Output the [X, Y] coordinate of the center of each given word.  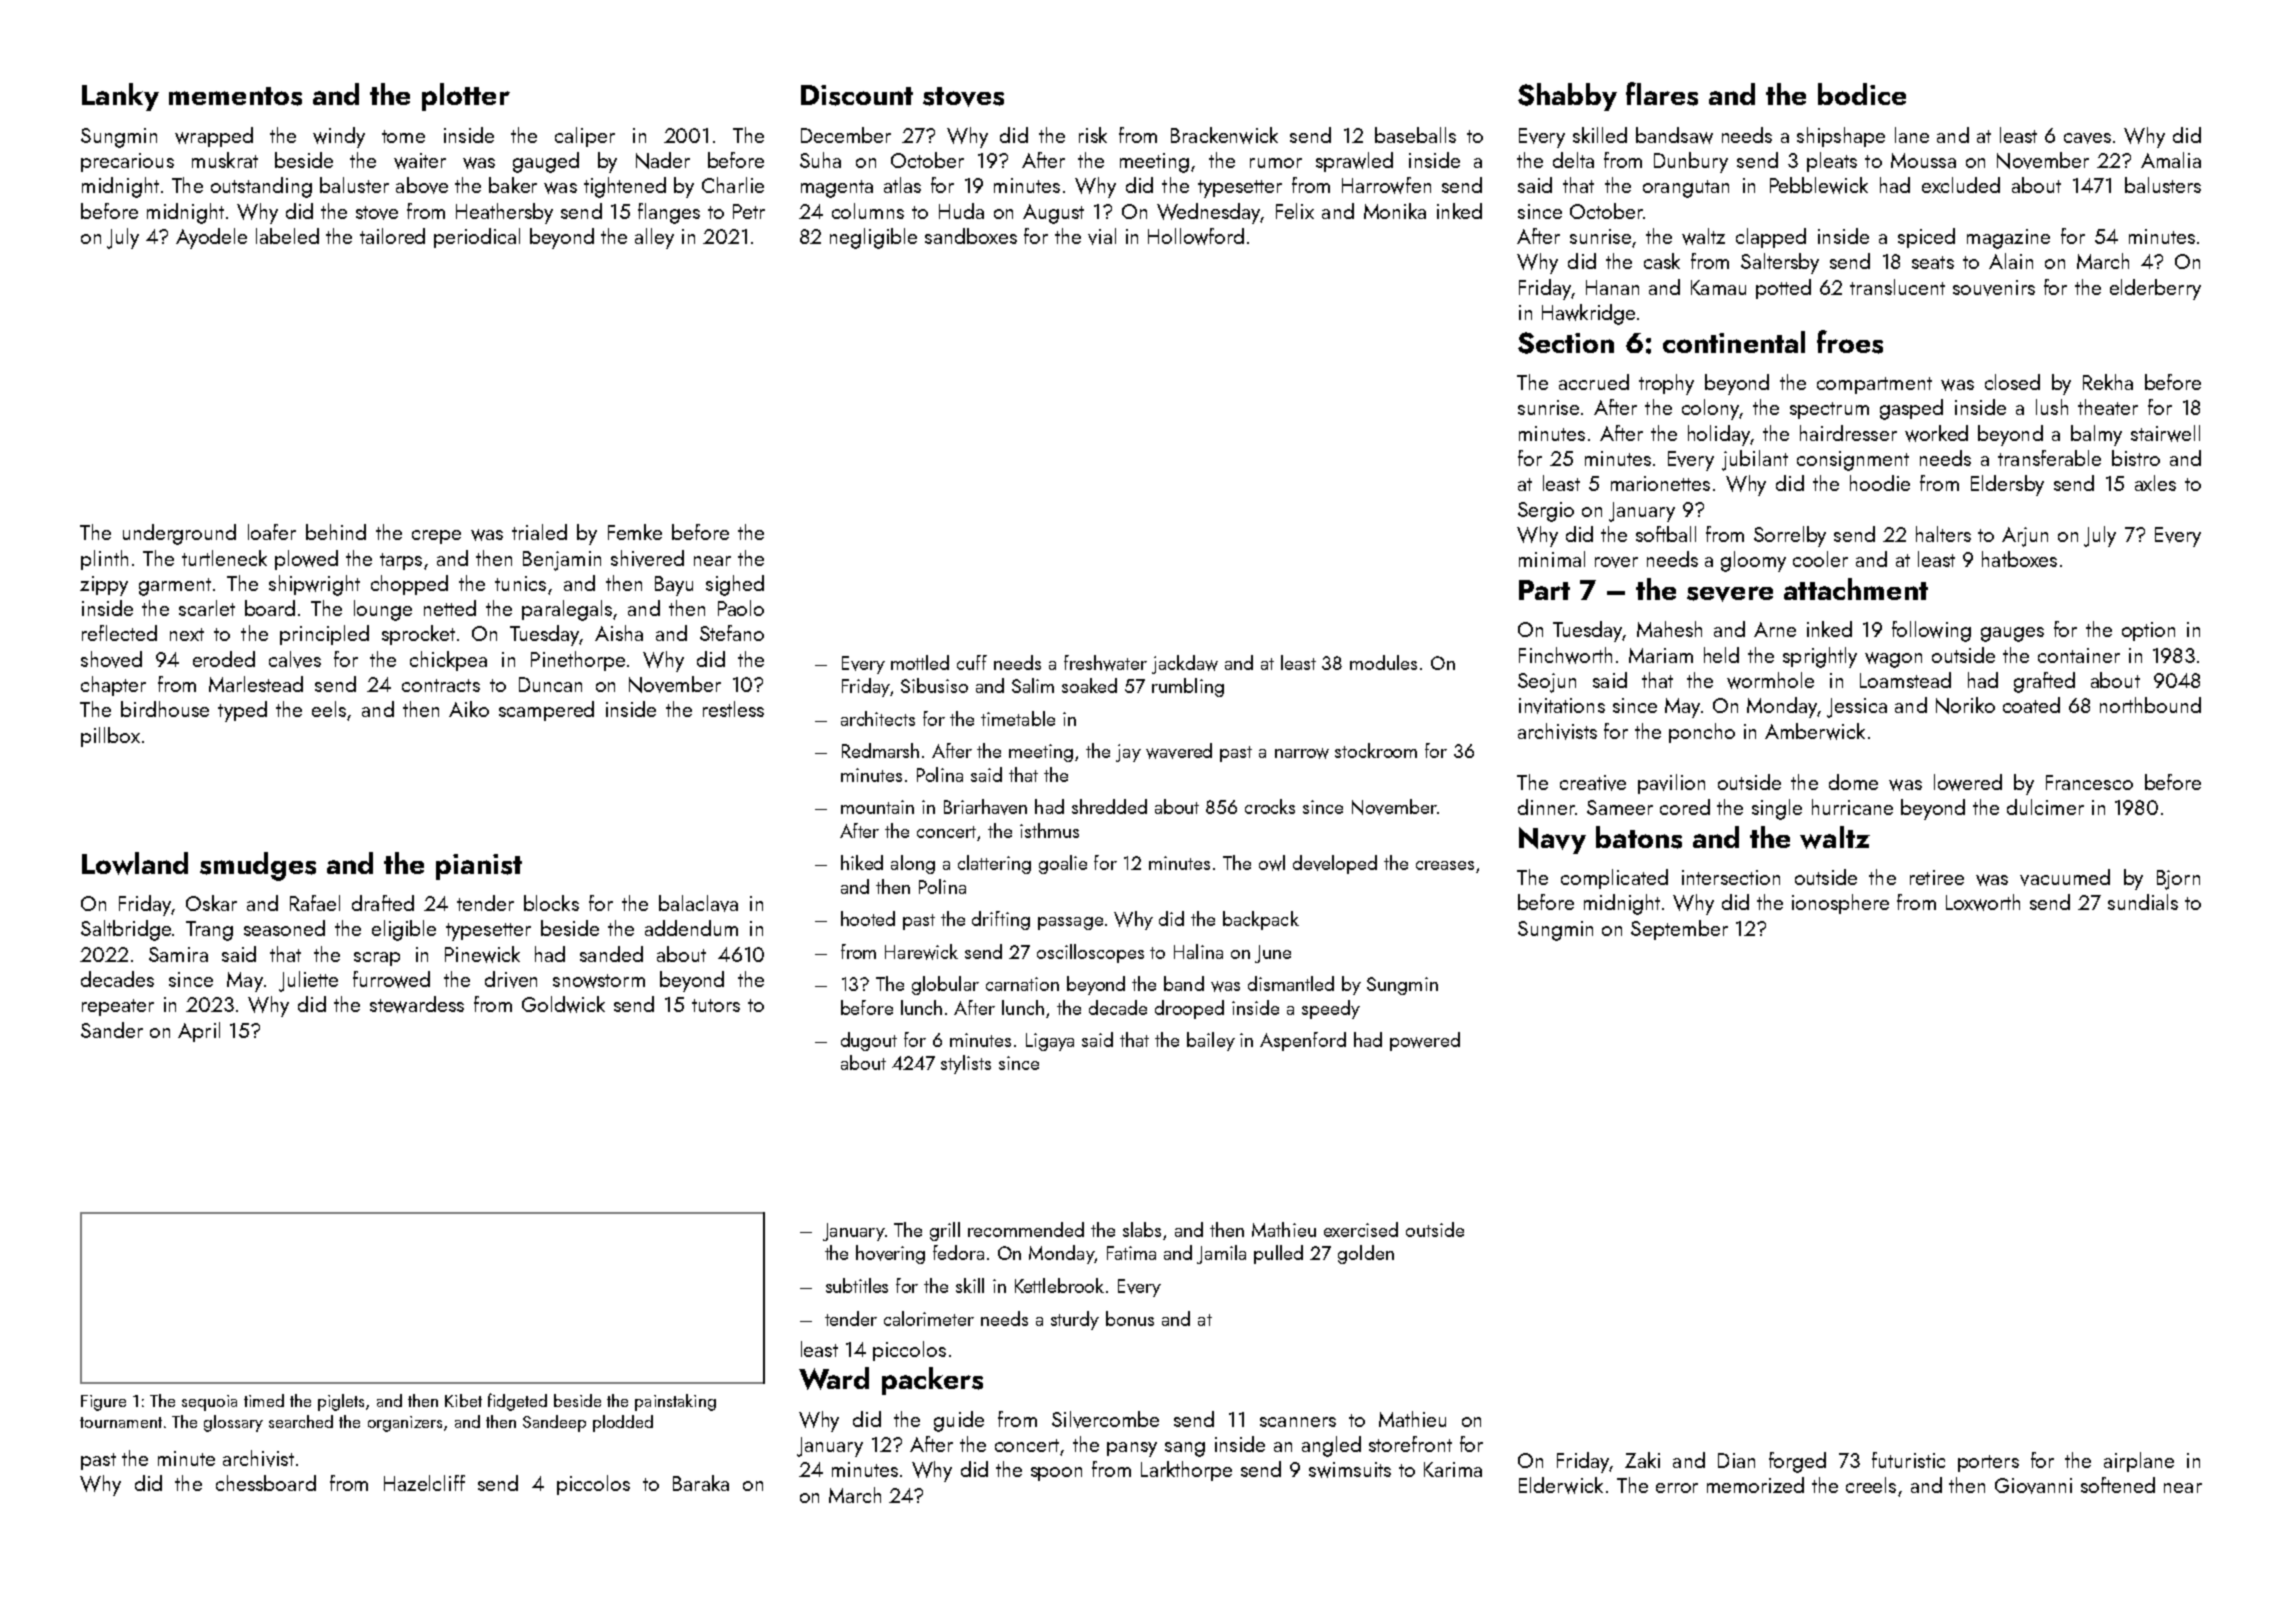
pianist [479, 867]
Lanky [120, 97]
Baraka [701, 1483]
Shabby [1567, 97]
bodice [1862, 94]
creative [1593, 783]
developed [1335, 864]
